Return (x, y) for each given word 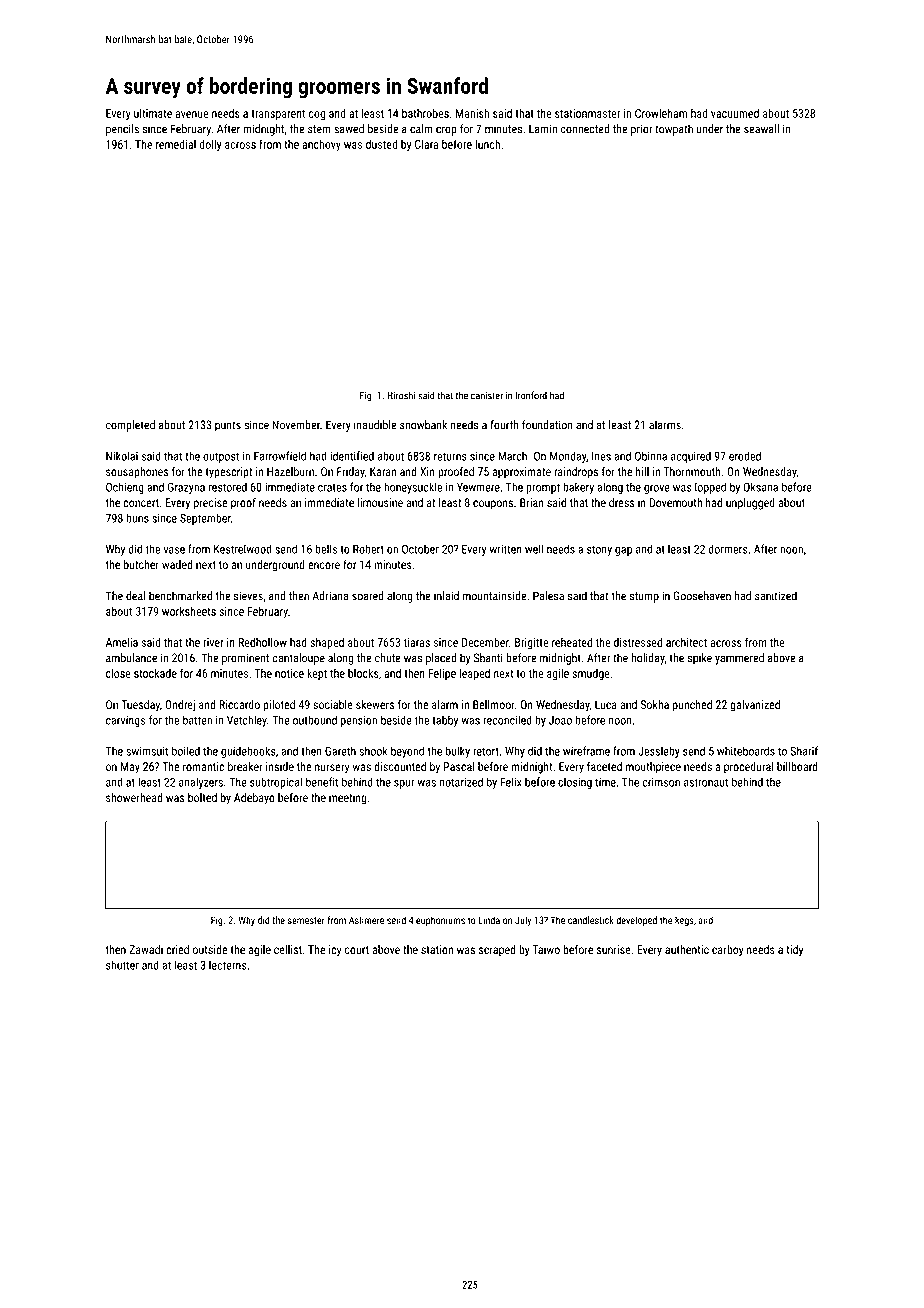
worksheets (189, 611)
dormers (727, 549)
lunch (487, 144)
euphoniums (440, 921)
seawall (761, 129)
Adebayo (254, 799)
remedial (176, 144)
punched (692, 706)
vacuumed (735, 113)
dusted (381, 144)
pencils (122, 130)
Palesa (548, 596)
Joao (560, 720)
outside (210, 949)
